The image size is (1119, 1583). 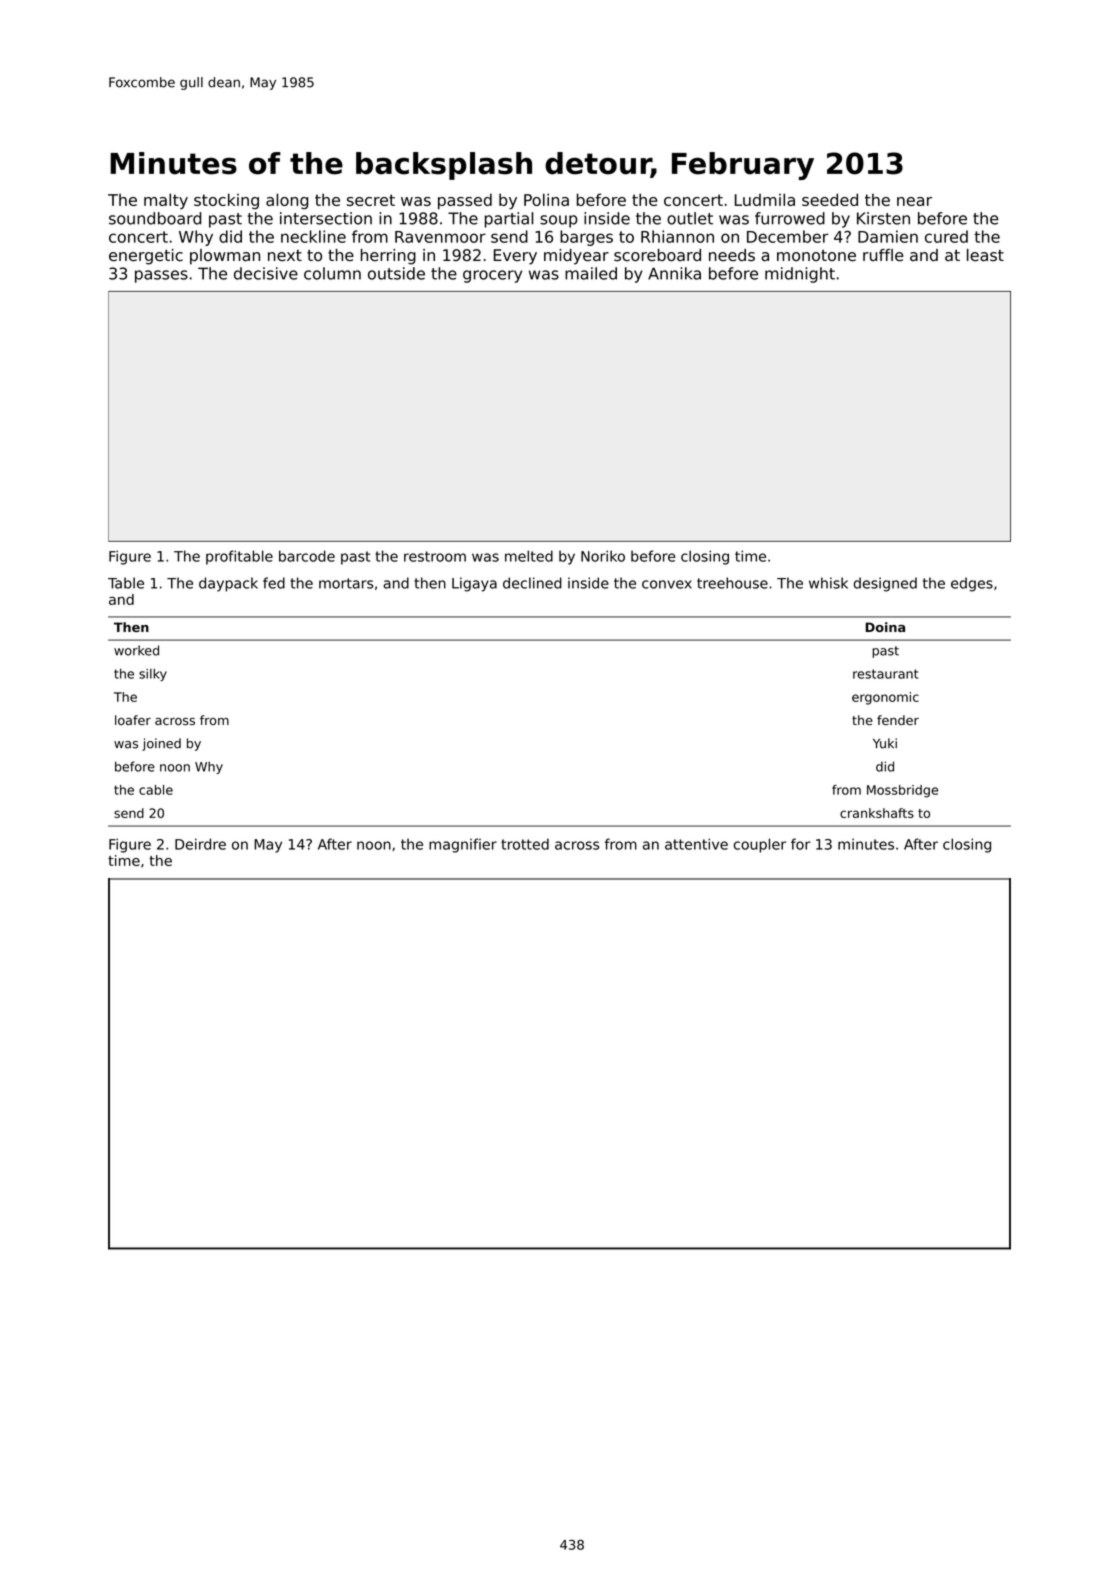 I want to click on stocking, so click(x=226, y=201).
